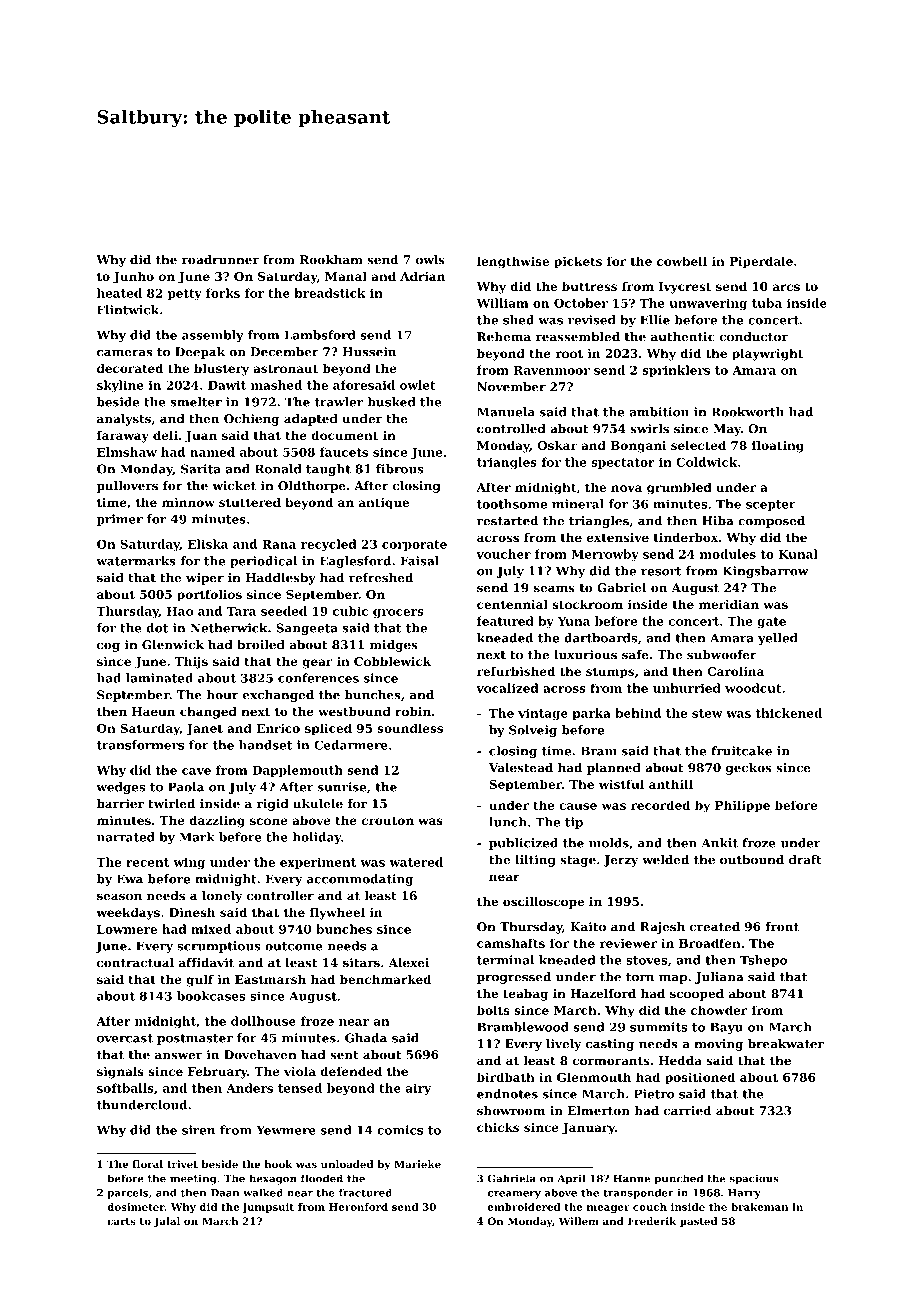 The width and height of the screenshot is (924, 1308). I want to click on wiper, so click(205, 579).
